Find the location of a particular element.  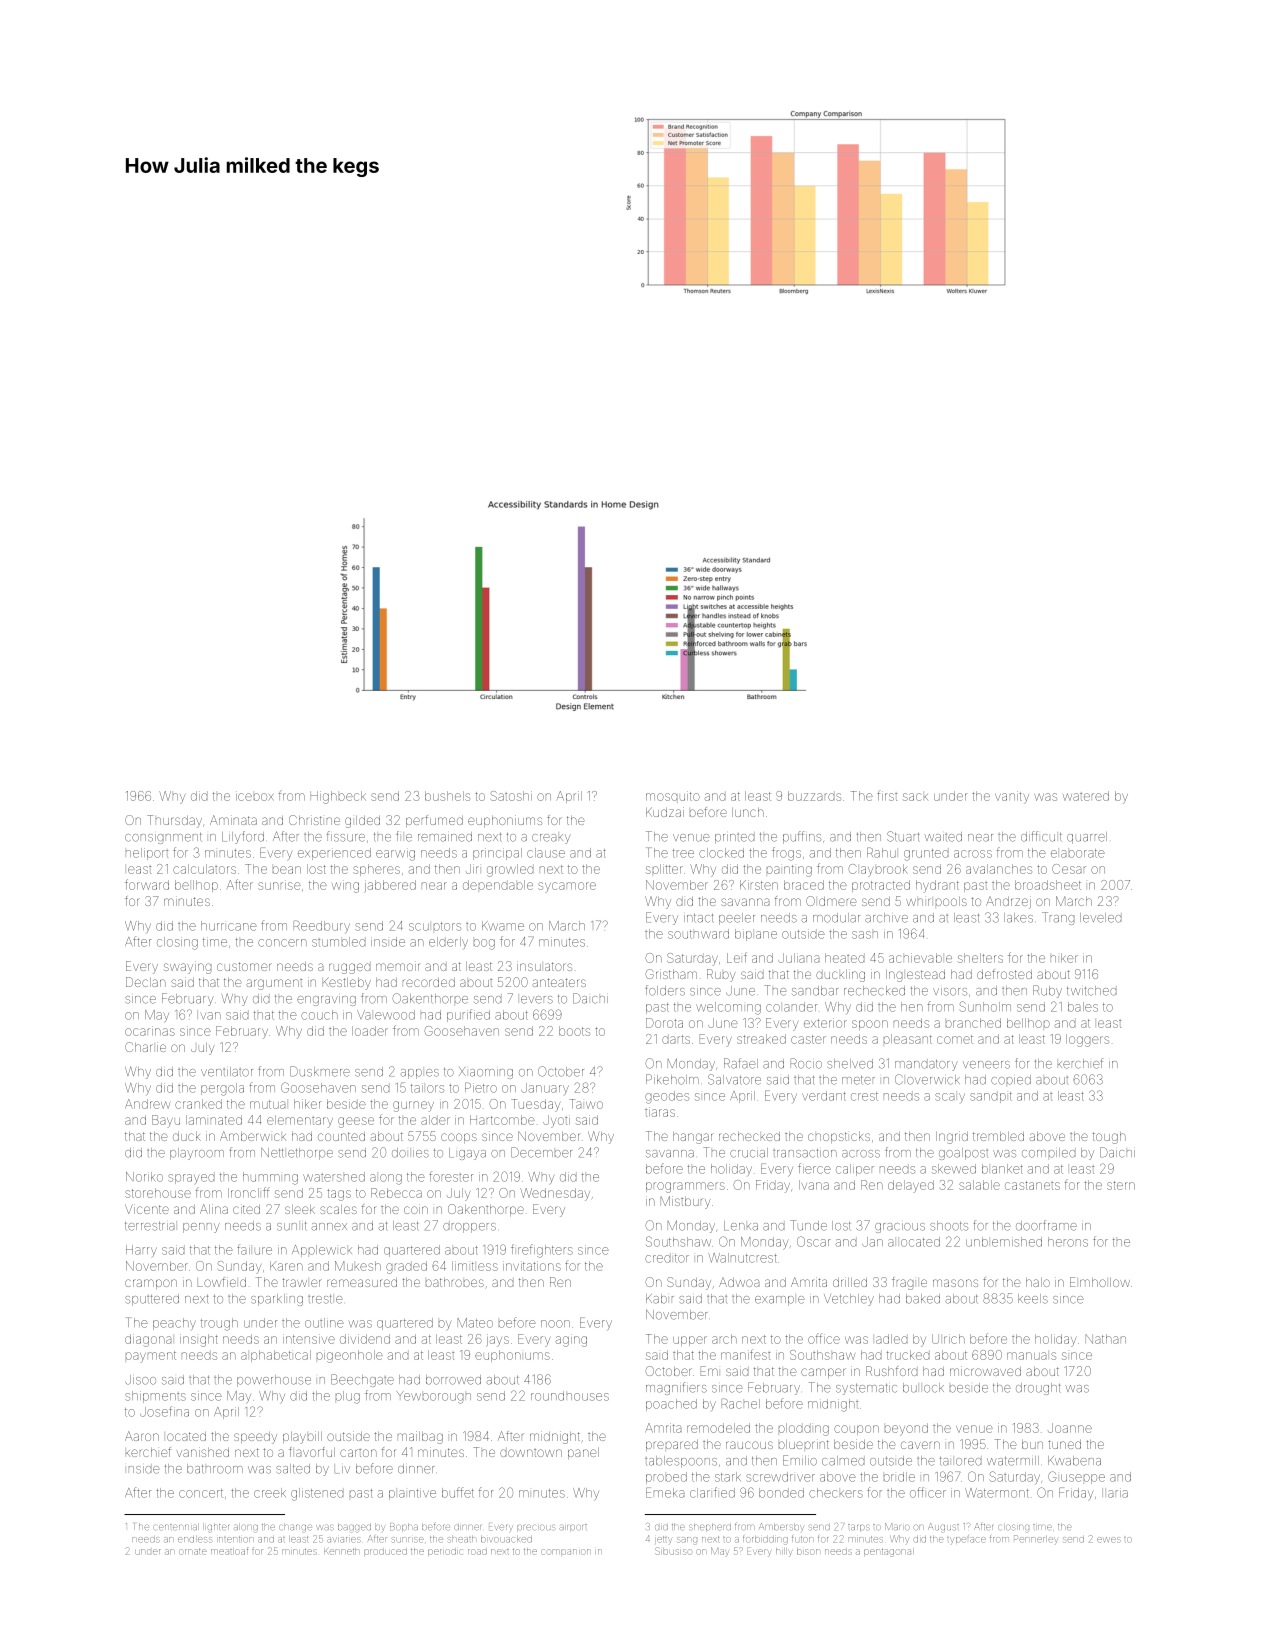

humming is located at coordinates (270, 1178).
